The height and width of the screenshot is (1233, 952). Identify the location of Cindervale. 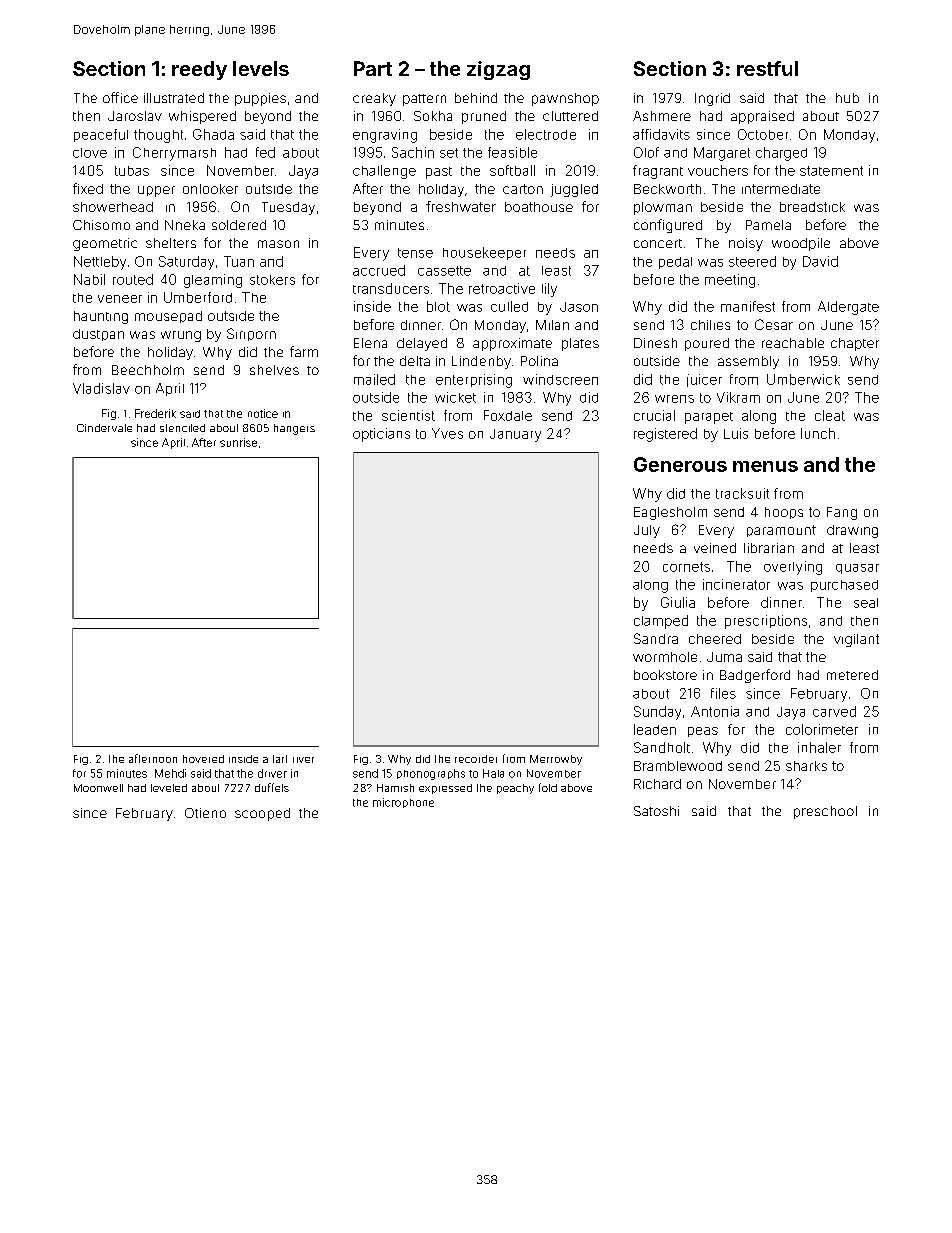
(104, 428).
